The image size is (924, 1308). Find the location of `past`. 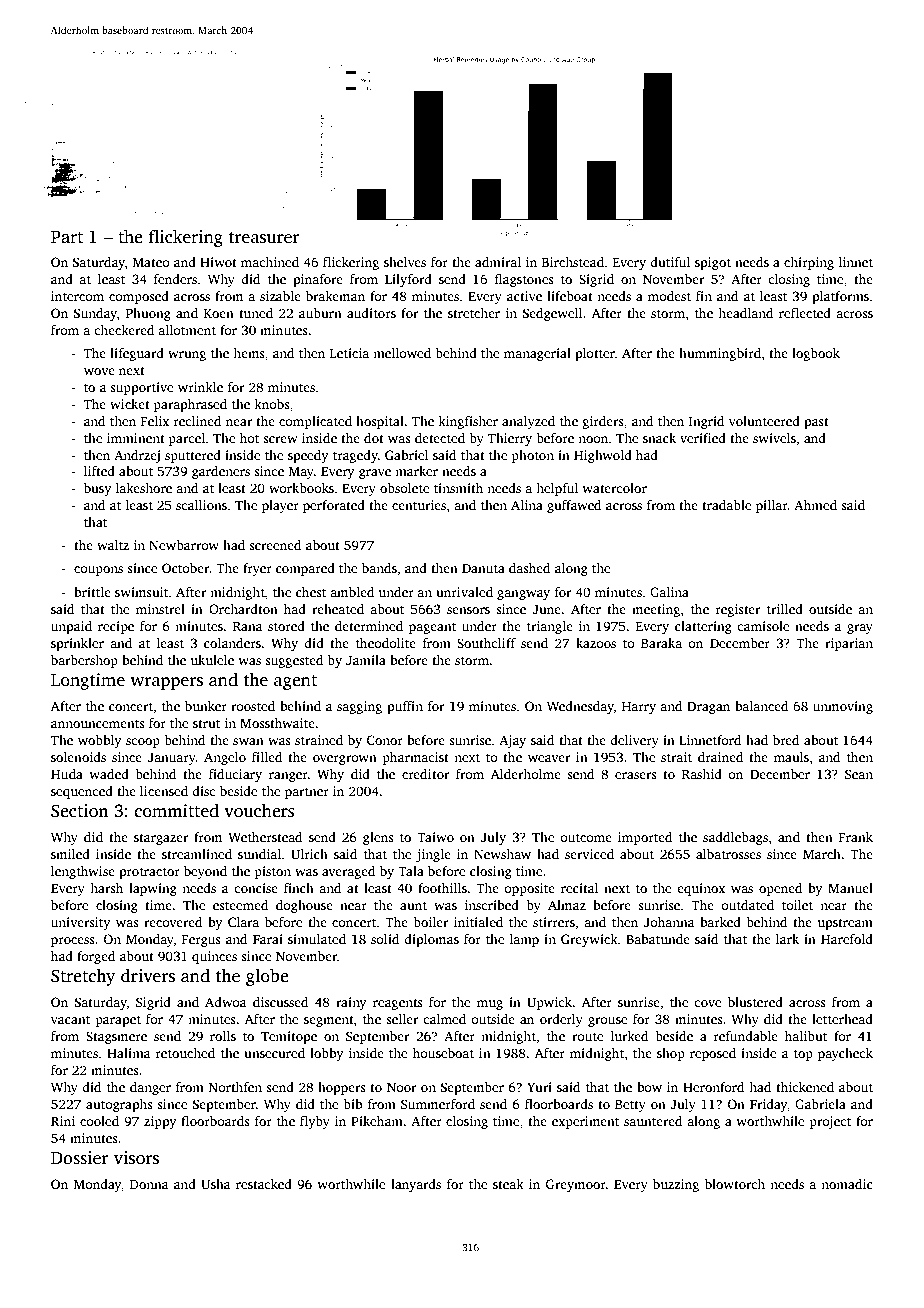

past is located at coordinates (816, 423).
